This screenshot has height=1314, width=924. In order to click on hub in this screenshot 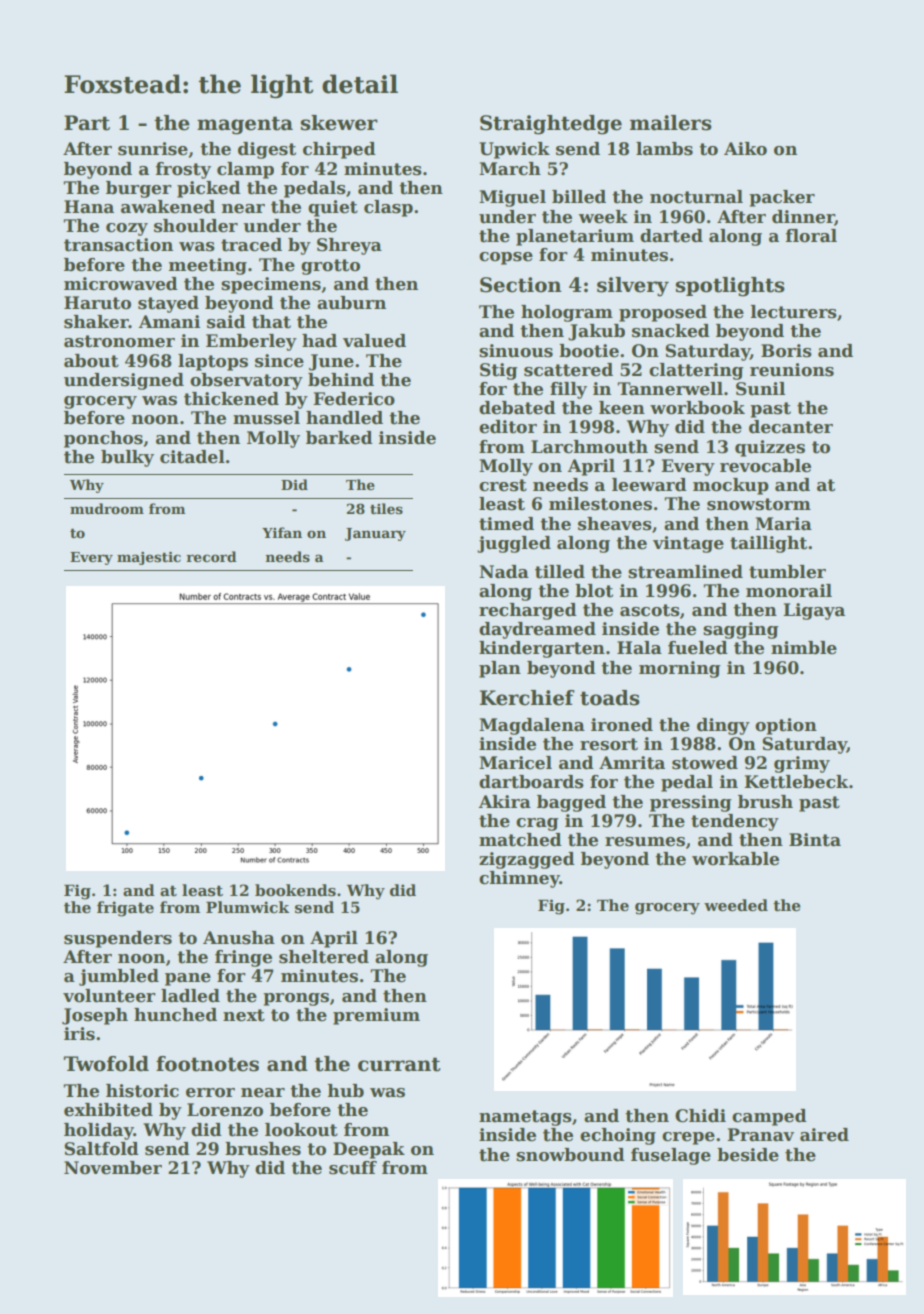, I will do `click(345, 1091)`.
